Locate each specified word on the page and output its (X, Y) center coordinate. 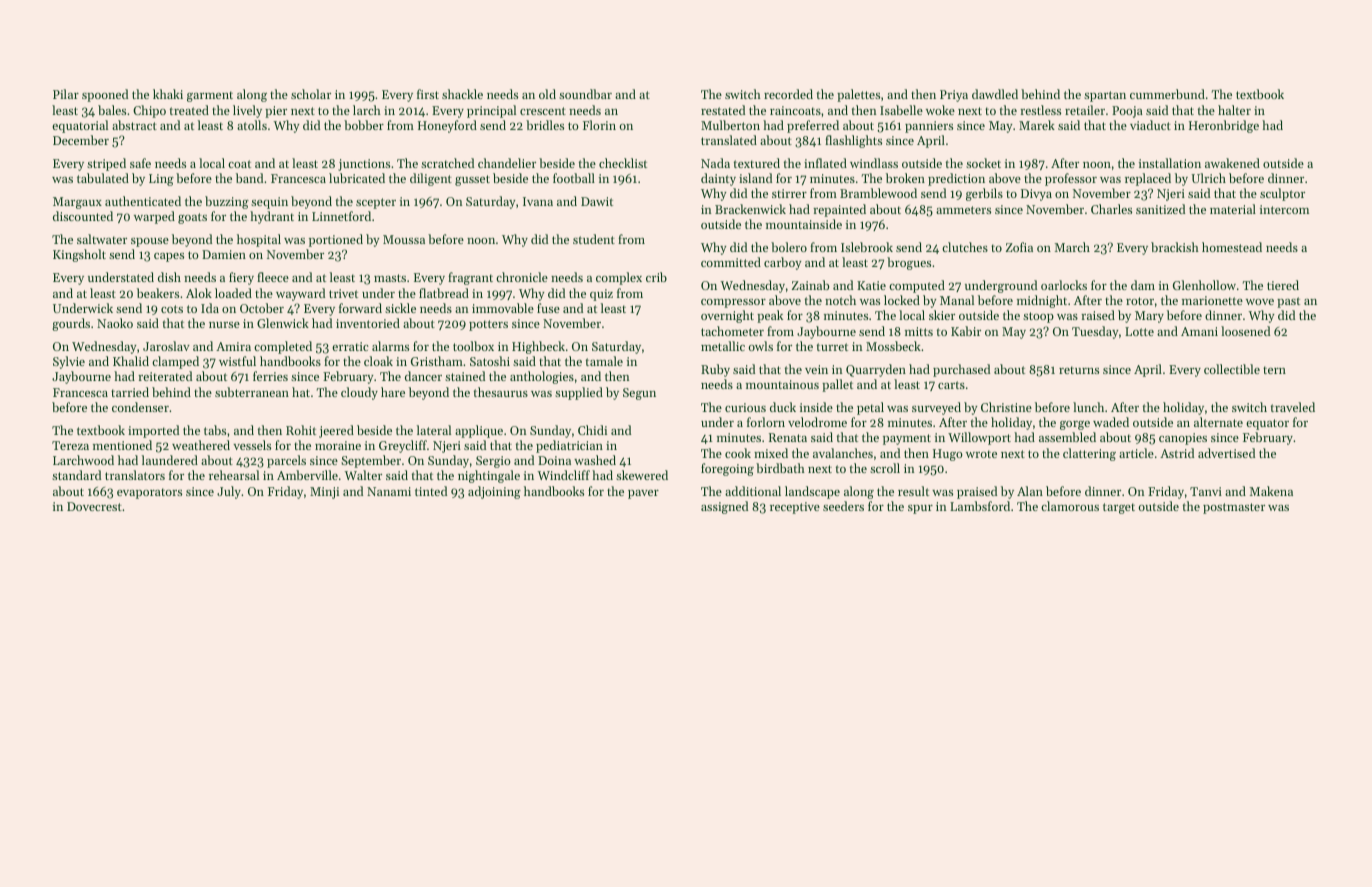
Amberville (307, 475)
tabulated (103, 178)
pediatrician (569, 446)
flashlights (853, 141)
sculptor (1282, 194)
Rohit (301, 430)
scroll (885, 468)
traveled (1293, 407)
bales (112, 110)
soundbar (585, 94)
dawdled (995, 94)
